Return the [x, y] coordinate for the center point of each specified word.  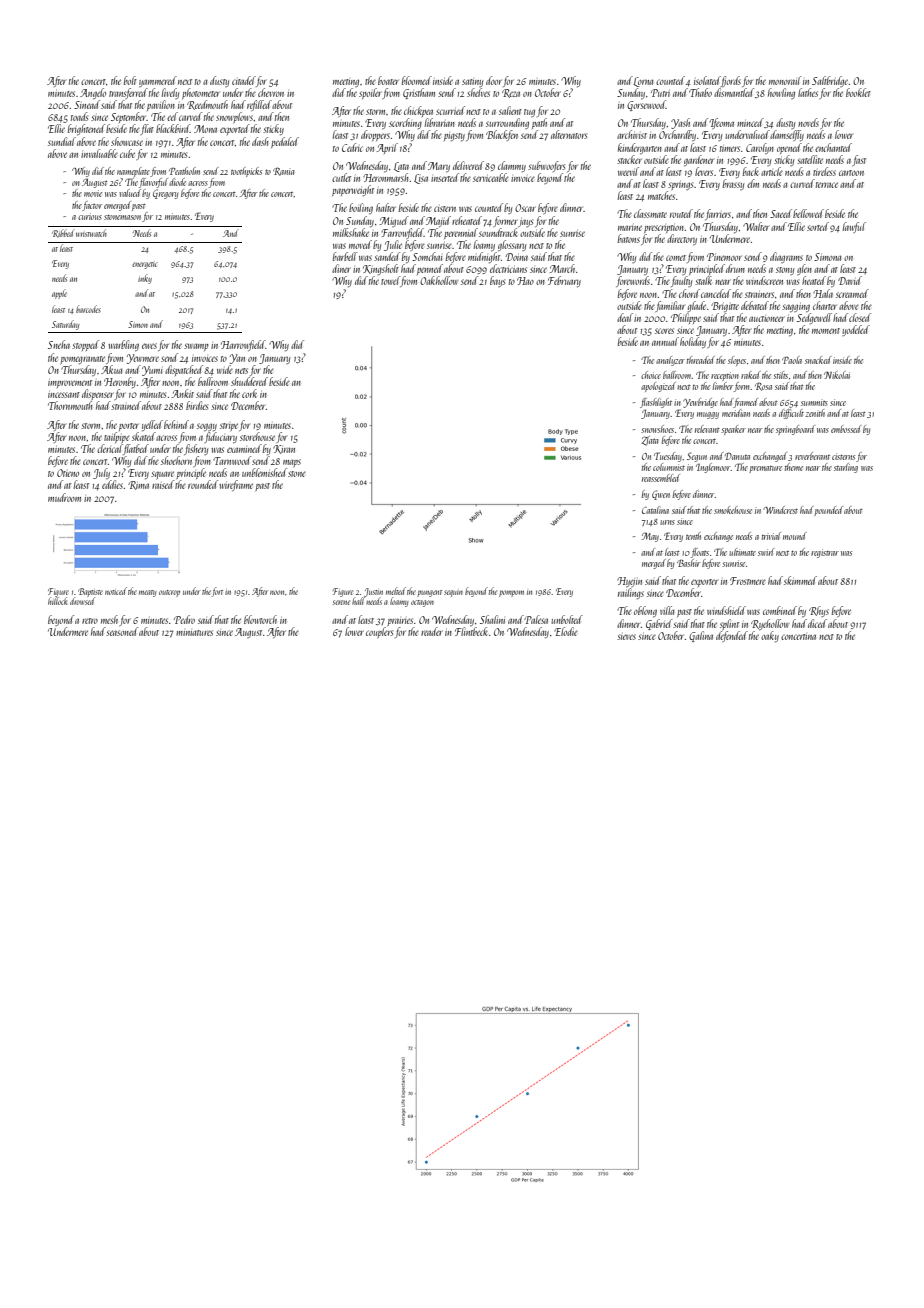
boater [388, 80]
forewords [633, 281]
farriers [718, 214]
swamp [196, 347]
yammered [158, 81]
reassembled [661, 478]
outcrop [169, 593]
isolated [707, 80]
